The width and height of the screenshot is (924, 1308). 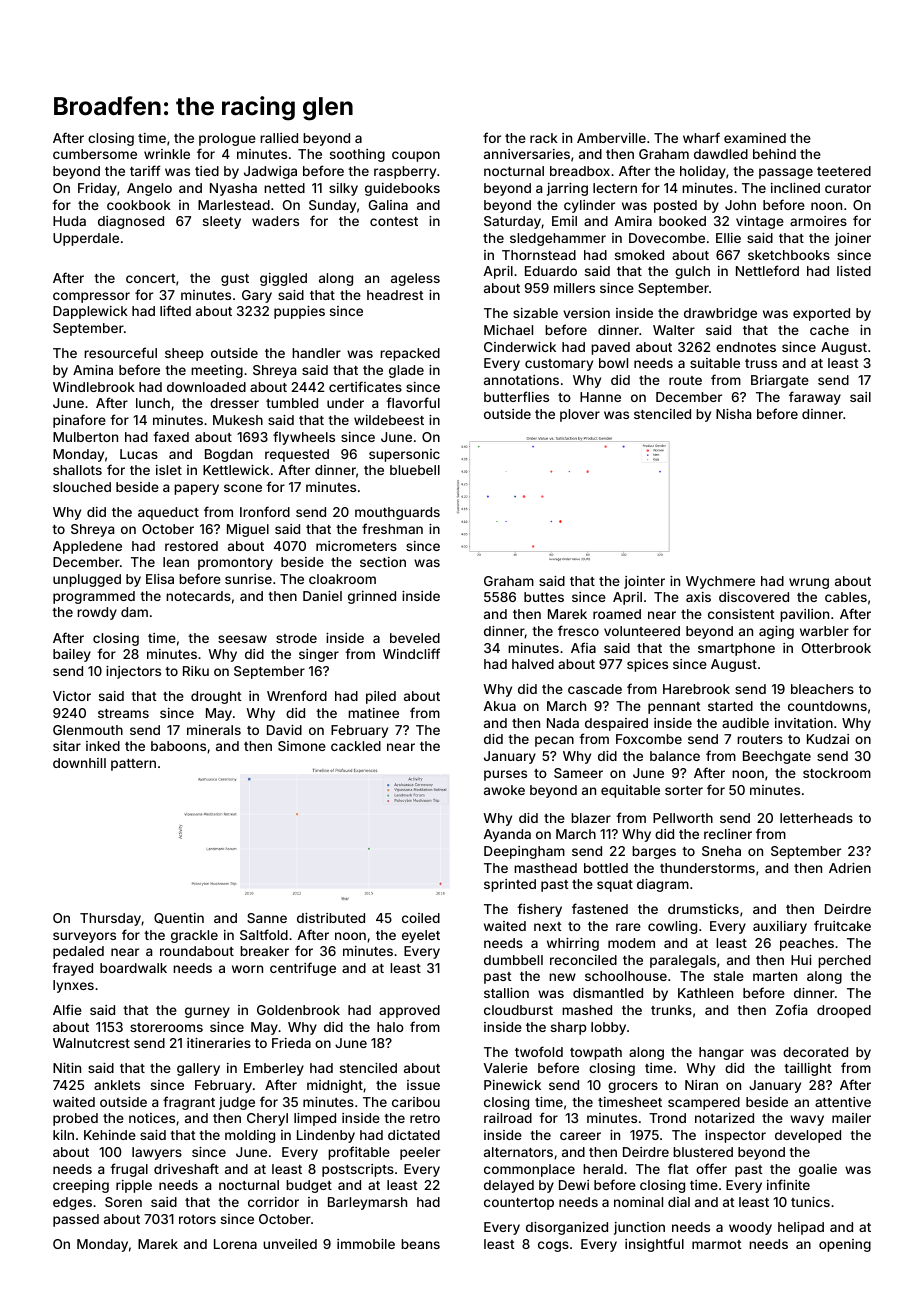 I want to click on coupon, so click(x=416, y=156).
